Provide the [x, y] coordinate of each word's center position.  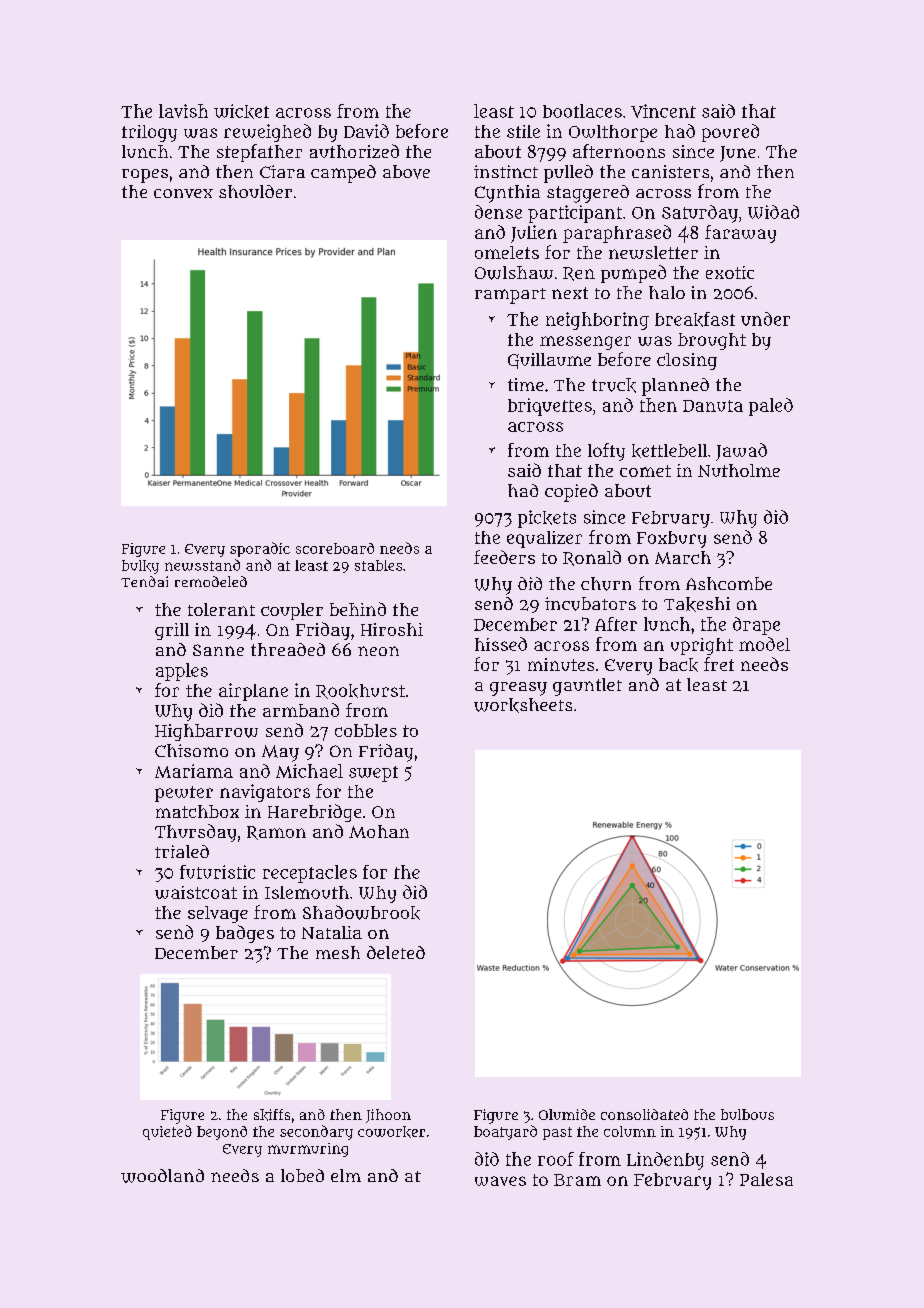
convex [183, 193]
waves [500, 1181]
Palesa [766, 1179]
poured [730, 133]
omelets [507, 252]
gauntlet [587, 687]
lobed [302, 1175]
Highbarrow [206, 732]
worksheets [523, 705]
